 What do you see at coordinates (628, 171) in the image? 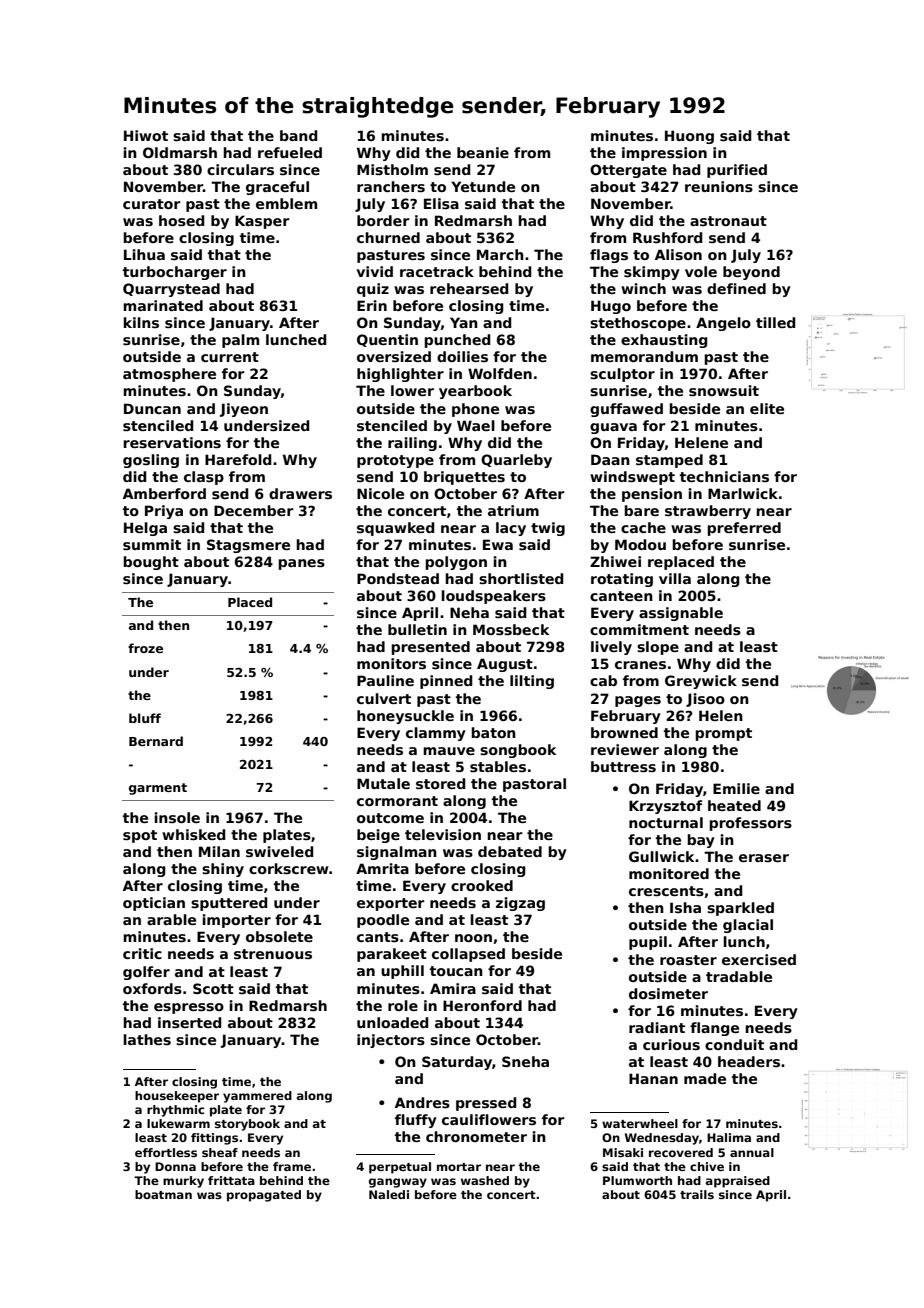
I see `Ottergate` at bounding box center [628, 171].
